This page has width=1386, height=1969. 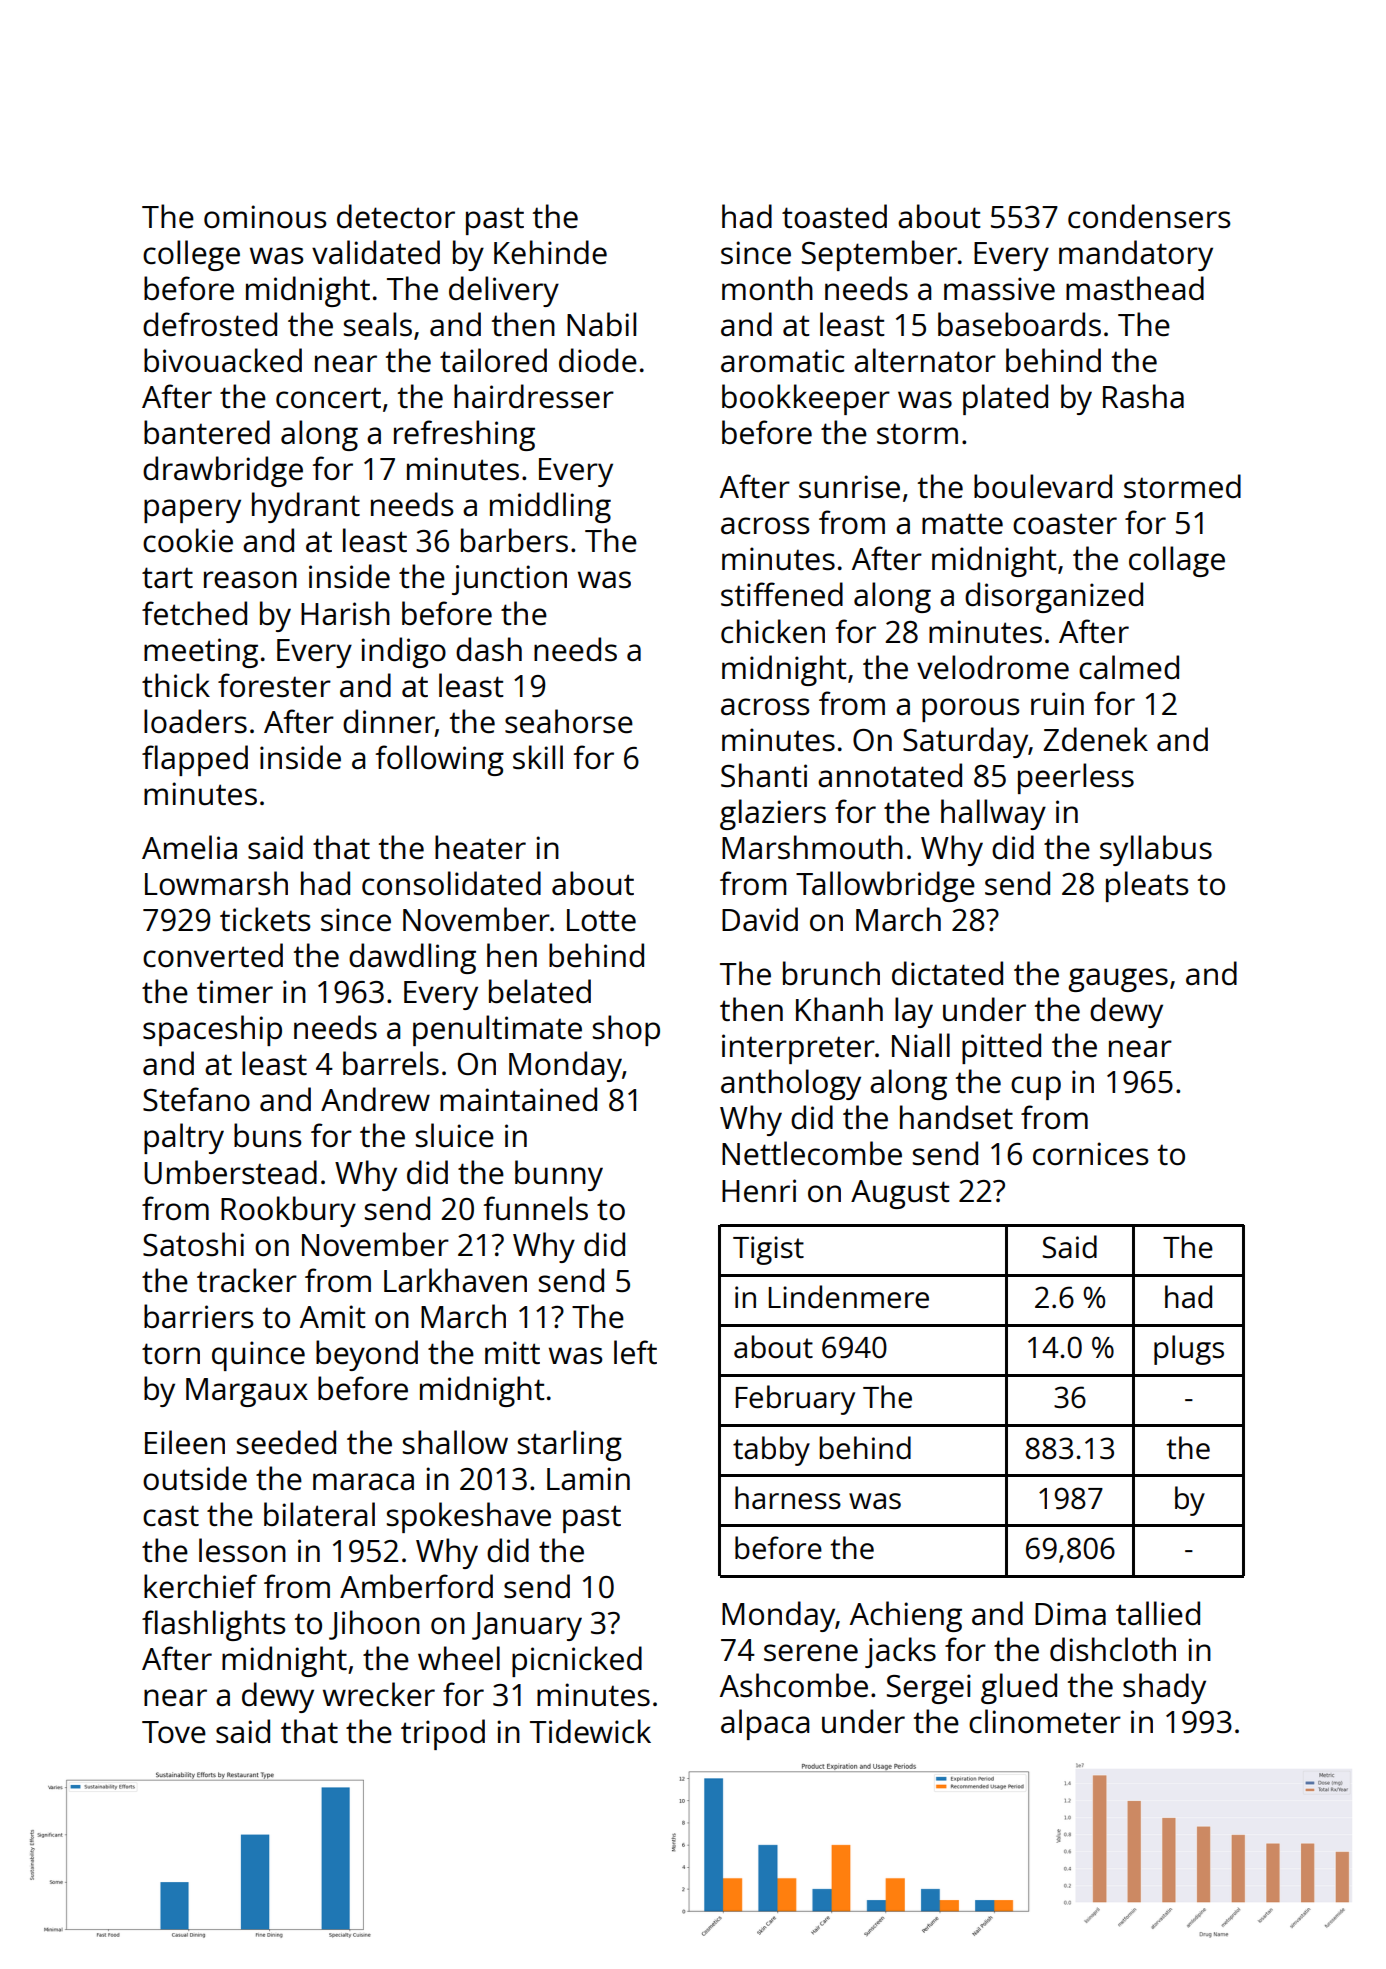 I want to click on peerless, so click(x=1076, y=778).
